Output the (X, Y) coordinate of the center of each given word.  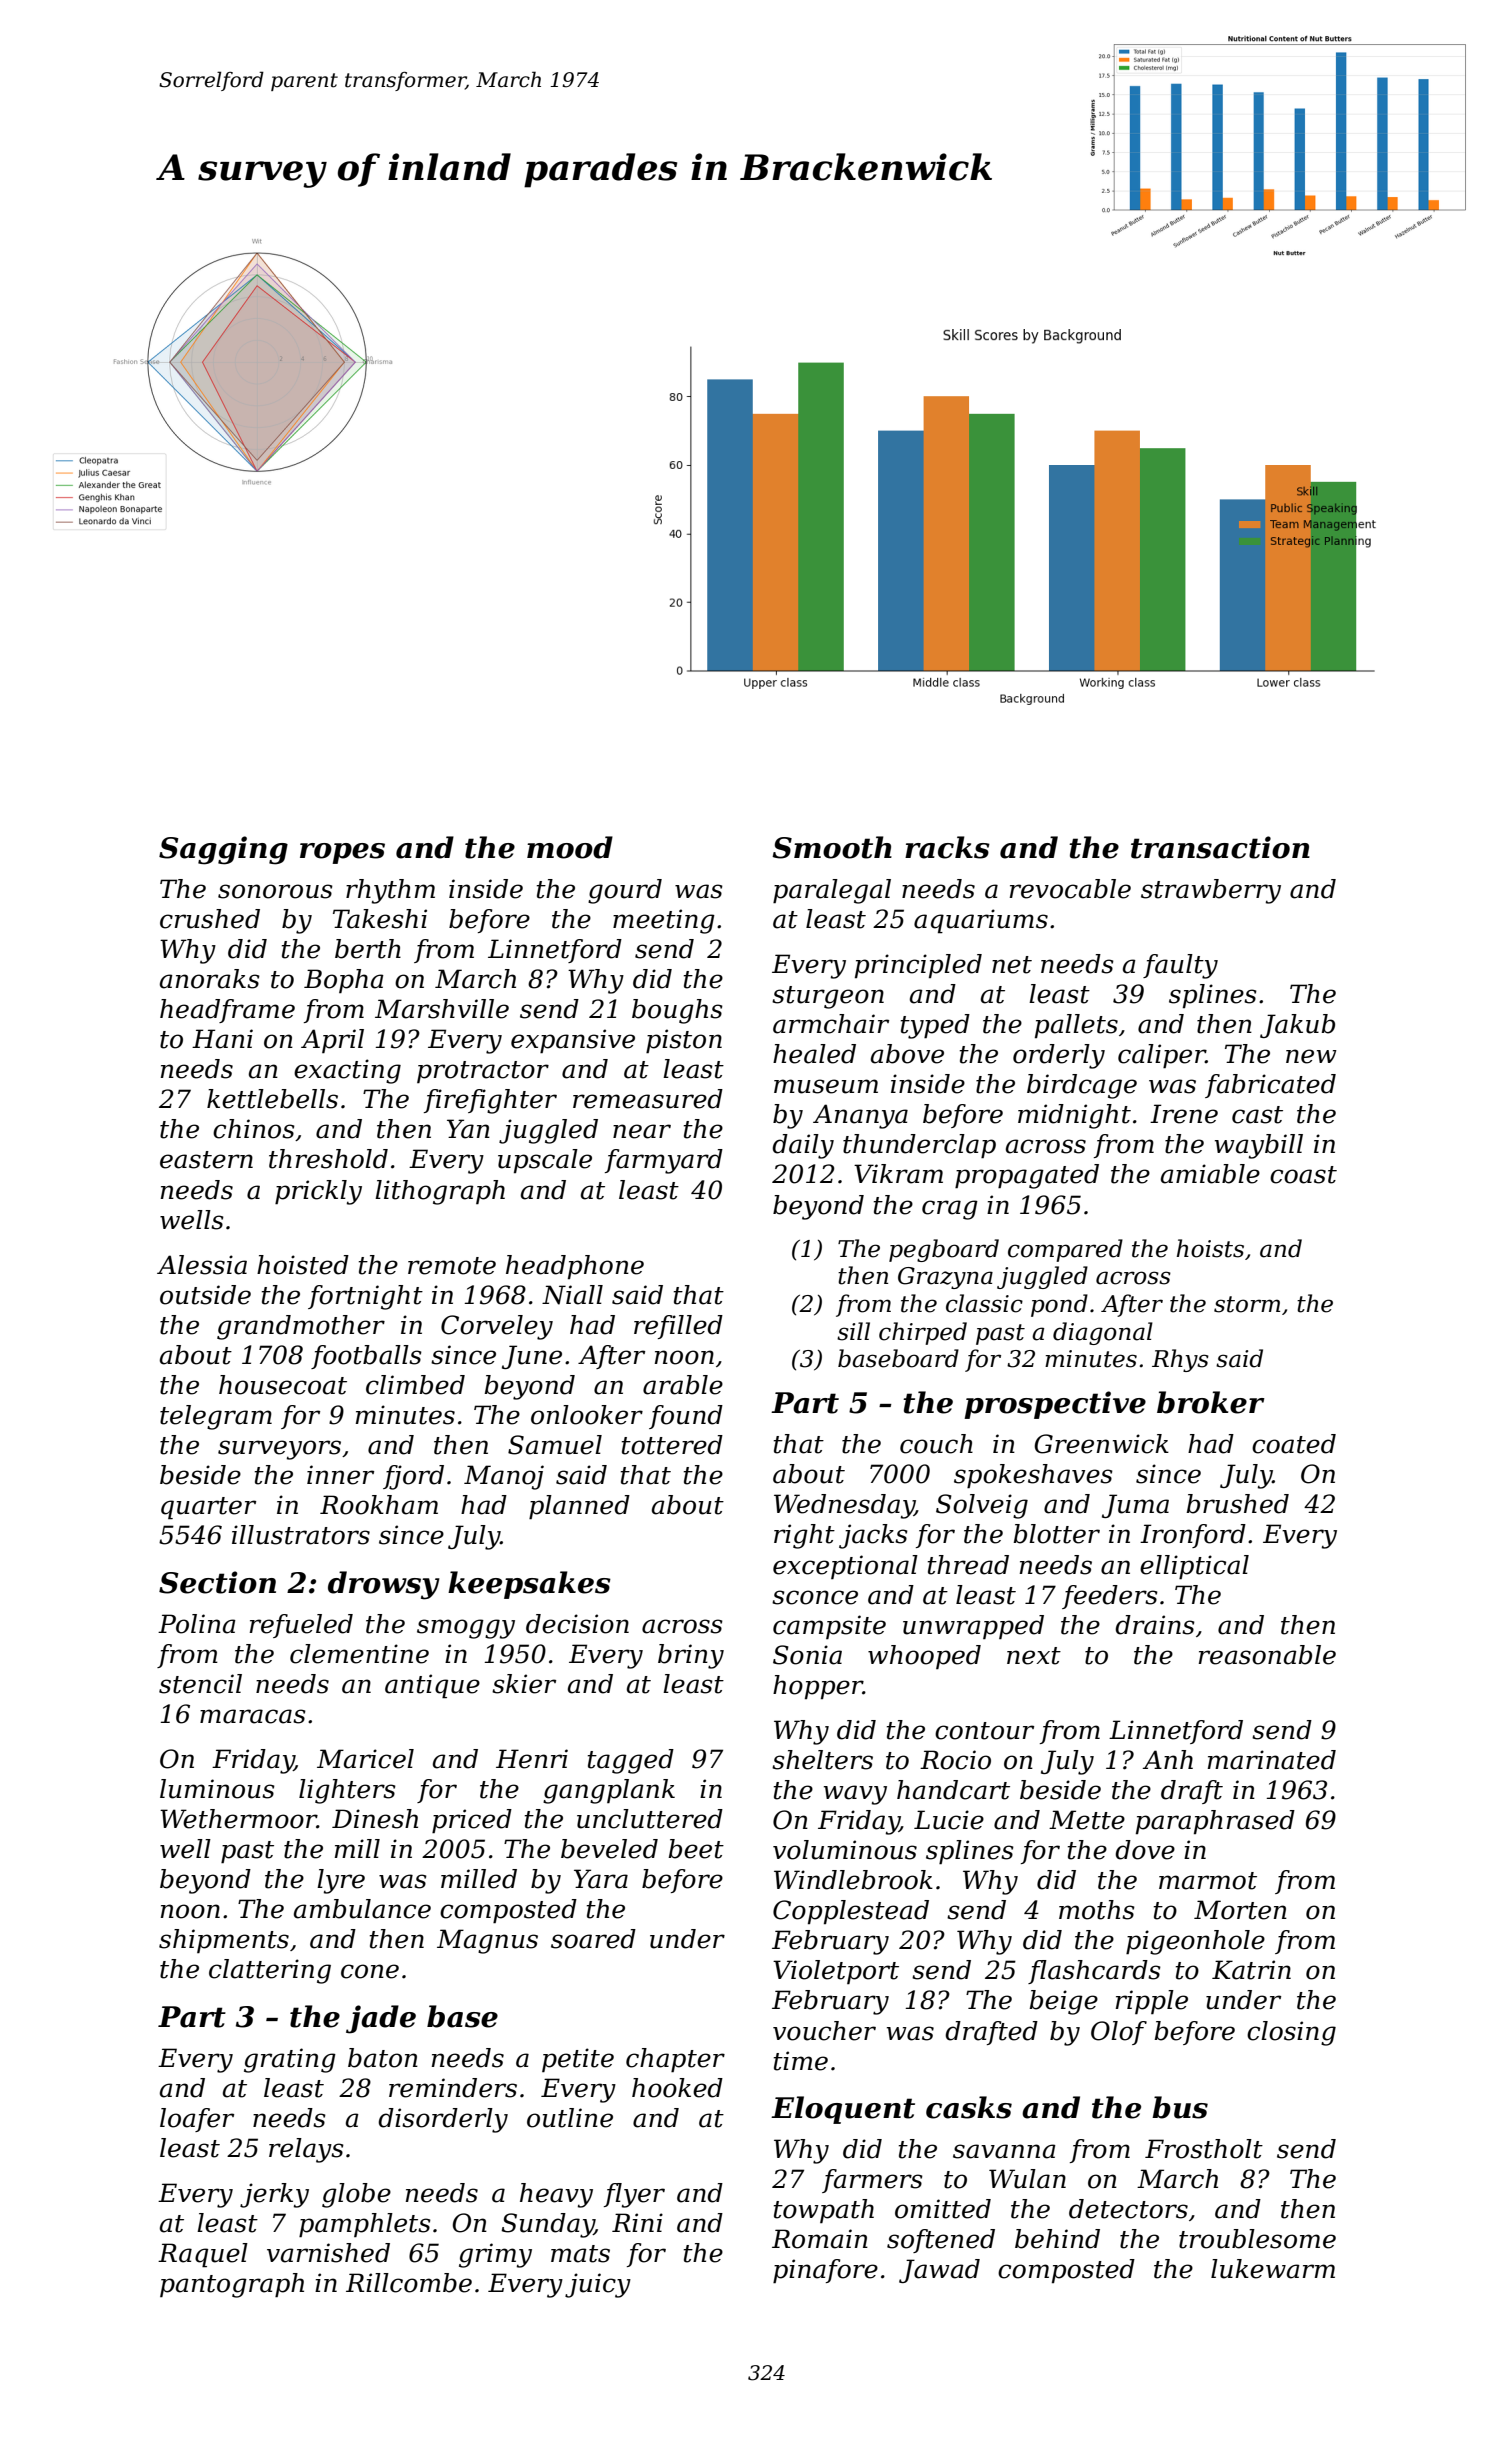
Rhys (1180, 1360)
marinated (1272, 1760)
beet (696, 1849)
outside (205, 1295)
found (686, 1417)
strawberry (1211, 891)
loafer (197, 2120)
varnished (328, 2253)
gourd (625, 891)
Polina (197, 1624)
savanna (1004, 2151)
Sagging (223, 850)
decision (577, 1624)
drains (1155, 1625)
